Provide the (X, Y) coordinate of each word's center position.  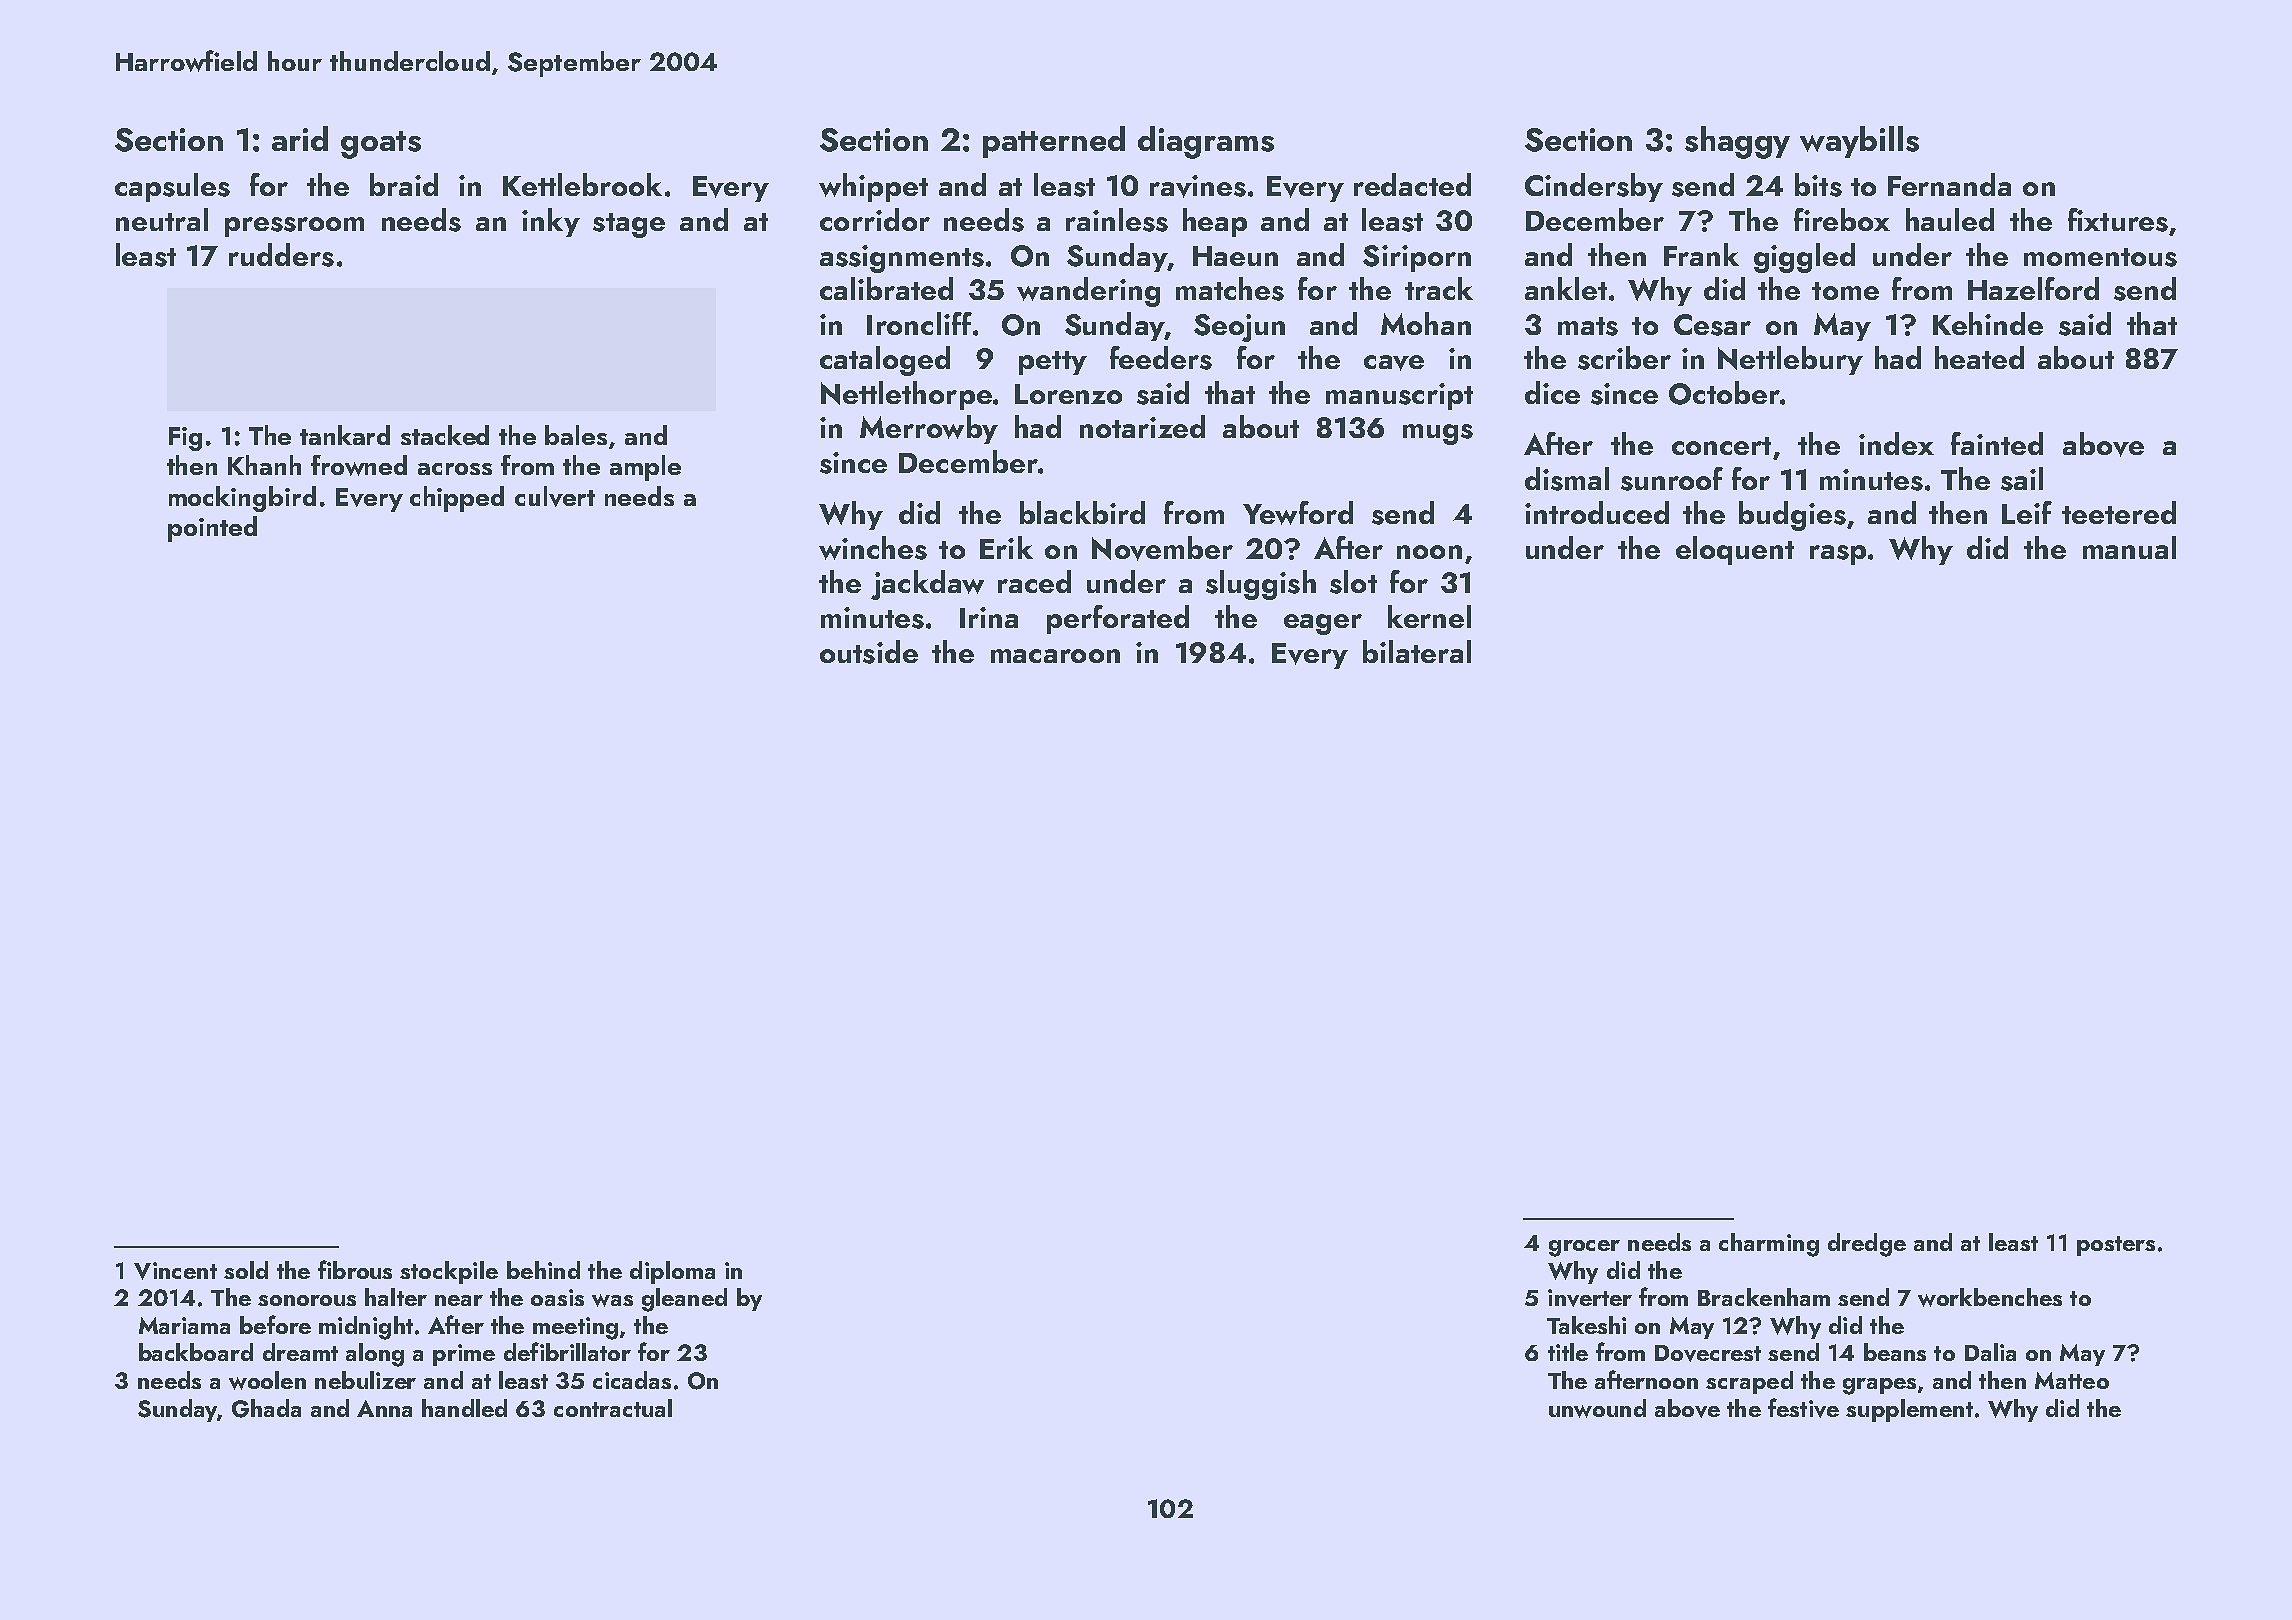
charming (1769, 1245)
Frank (1701, 254)
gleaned (684, 1300)
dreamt (300, 1352)
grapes (1879, 1386)
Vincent (175, 1271)
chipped (457, 499)
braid (404, 184)
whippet (873, 187)
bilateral (1417, 651)
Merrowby (929, 429)
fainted (1997, 443)
